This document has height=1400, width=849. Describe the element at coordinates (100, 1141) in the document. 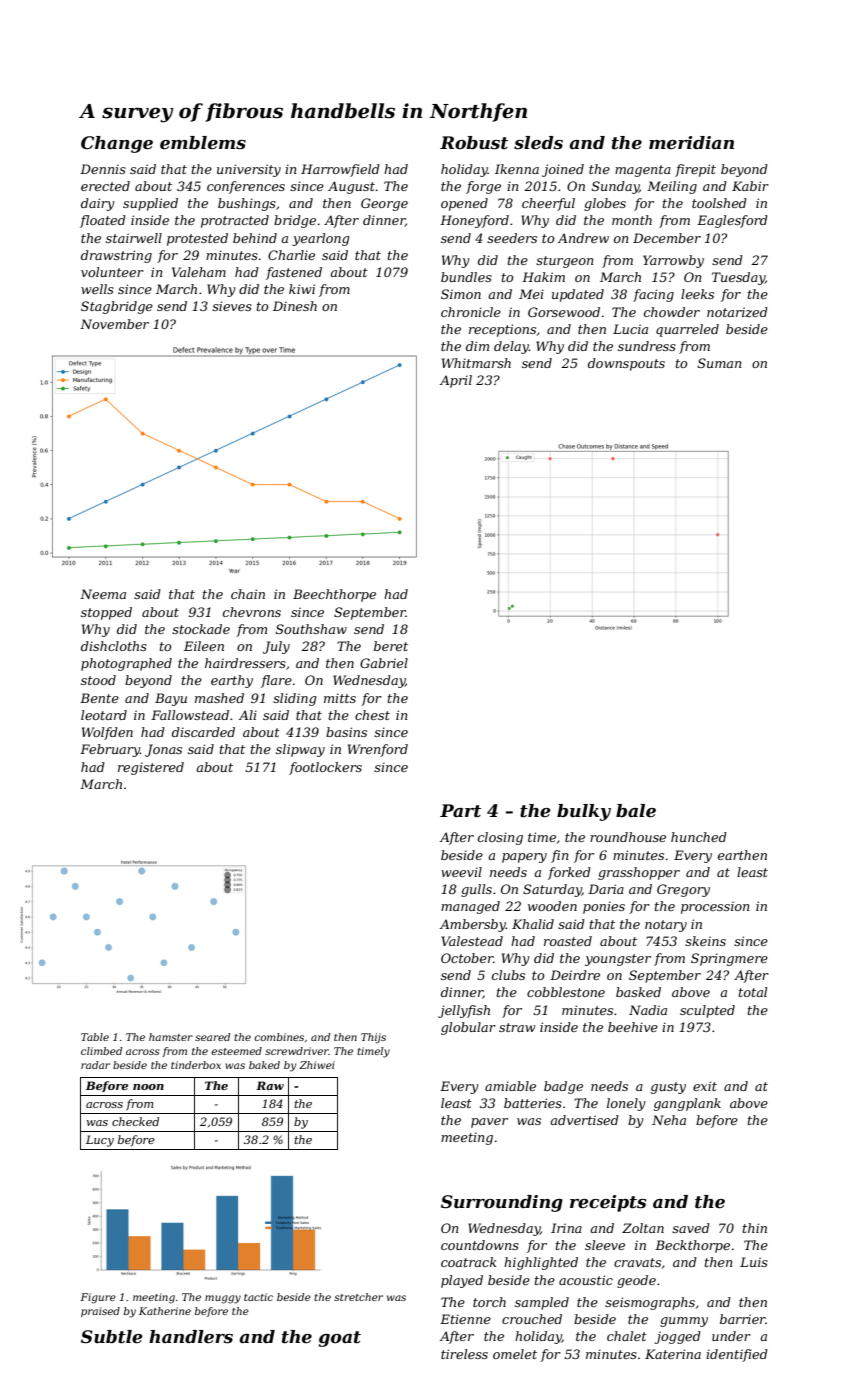

I see `Lucy` at that location.
